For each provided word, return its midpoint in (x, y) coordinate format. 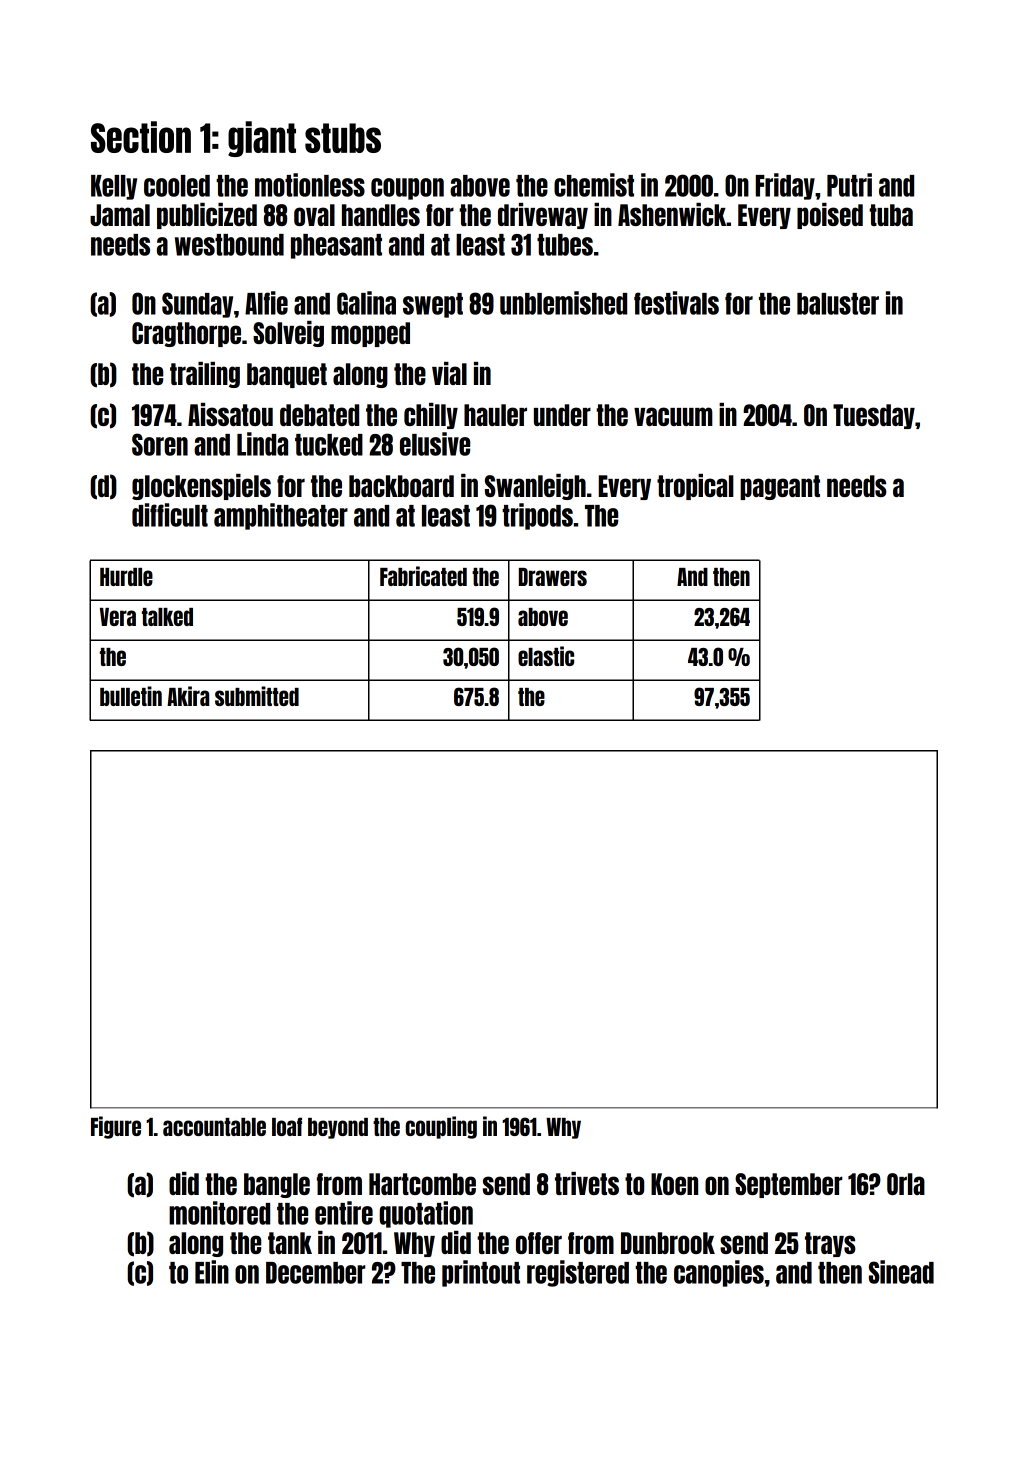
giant (262, 139)
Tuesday (874, 416)
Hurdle (126, 577)
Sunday (197, 305)
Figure (116, 1127)
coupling (441, 1127)
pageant (780, 487)
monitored (219, 1213)
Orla (906, 1184)
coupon (407, 189)
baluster (838, 304)
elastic (546, 656)
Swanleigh (535, 487)
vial (449, 373)
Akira (188, 696)
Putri (849, 185)
